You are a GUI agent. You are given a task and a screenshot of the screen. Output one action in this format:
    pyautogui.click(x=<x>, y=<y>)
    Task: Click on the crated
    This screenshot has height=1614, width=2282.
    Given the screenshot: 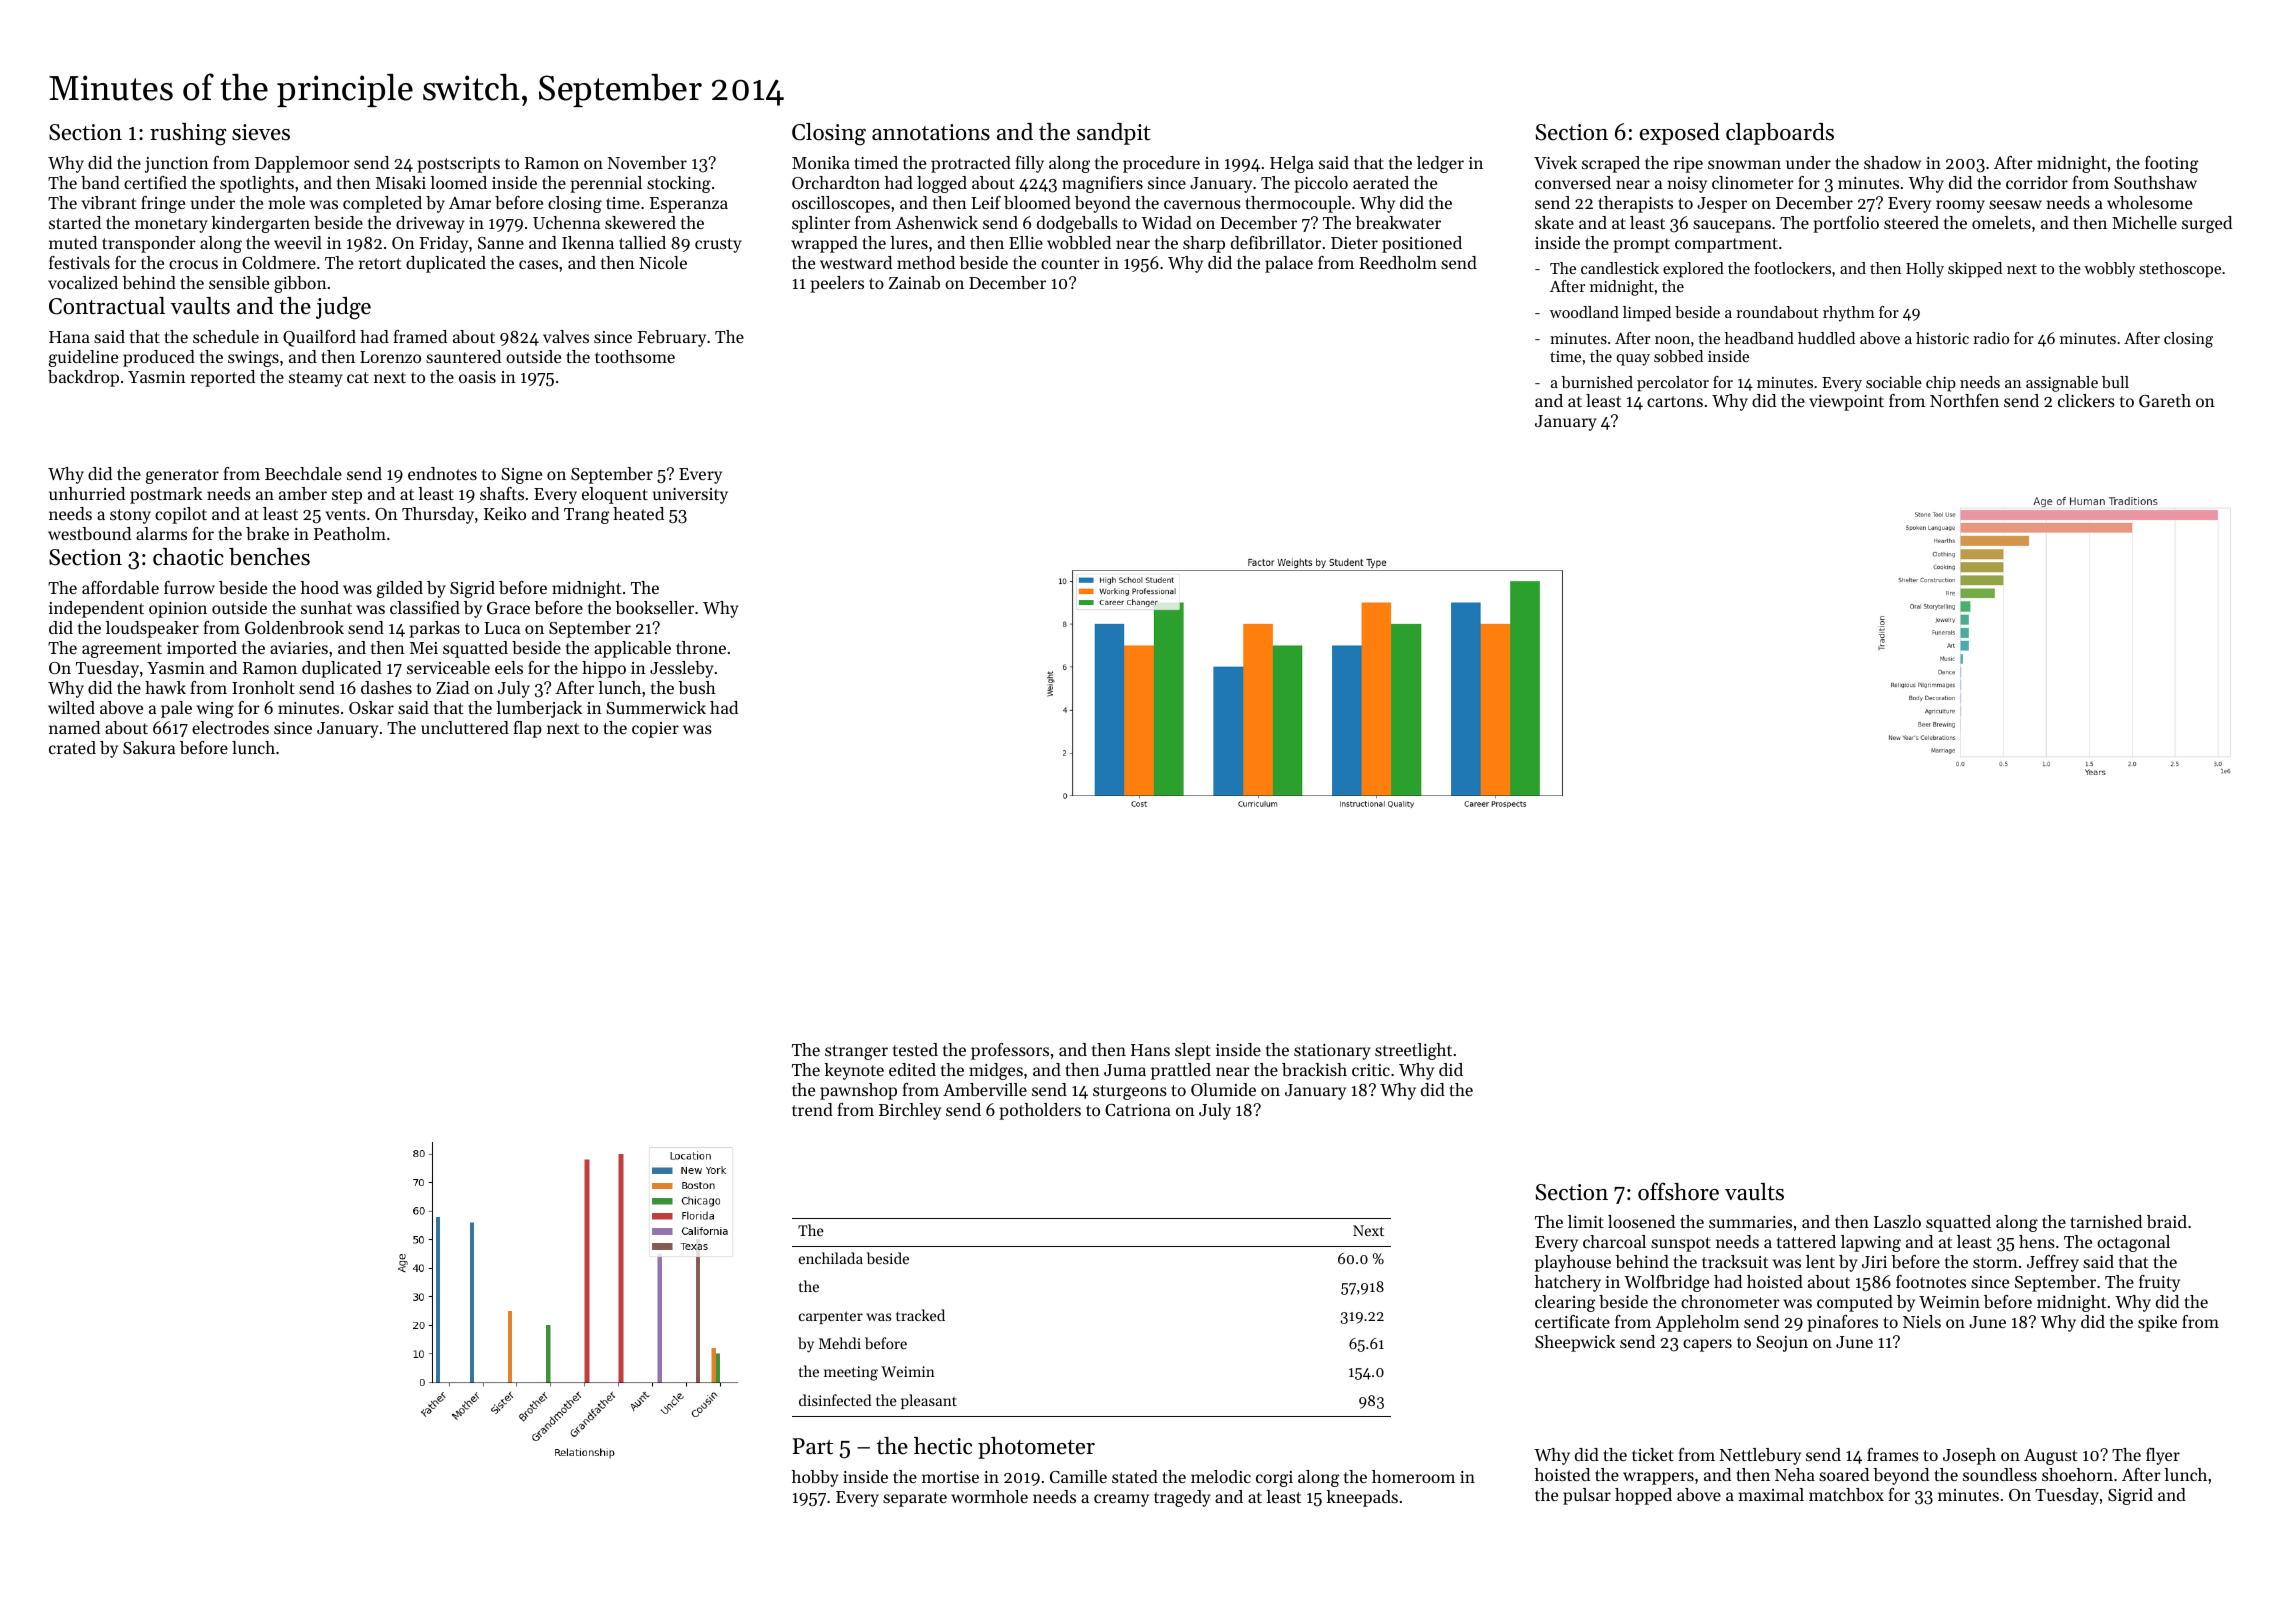 What is the action you would take?
    pyautogui.click(x=72, y=747)
